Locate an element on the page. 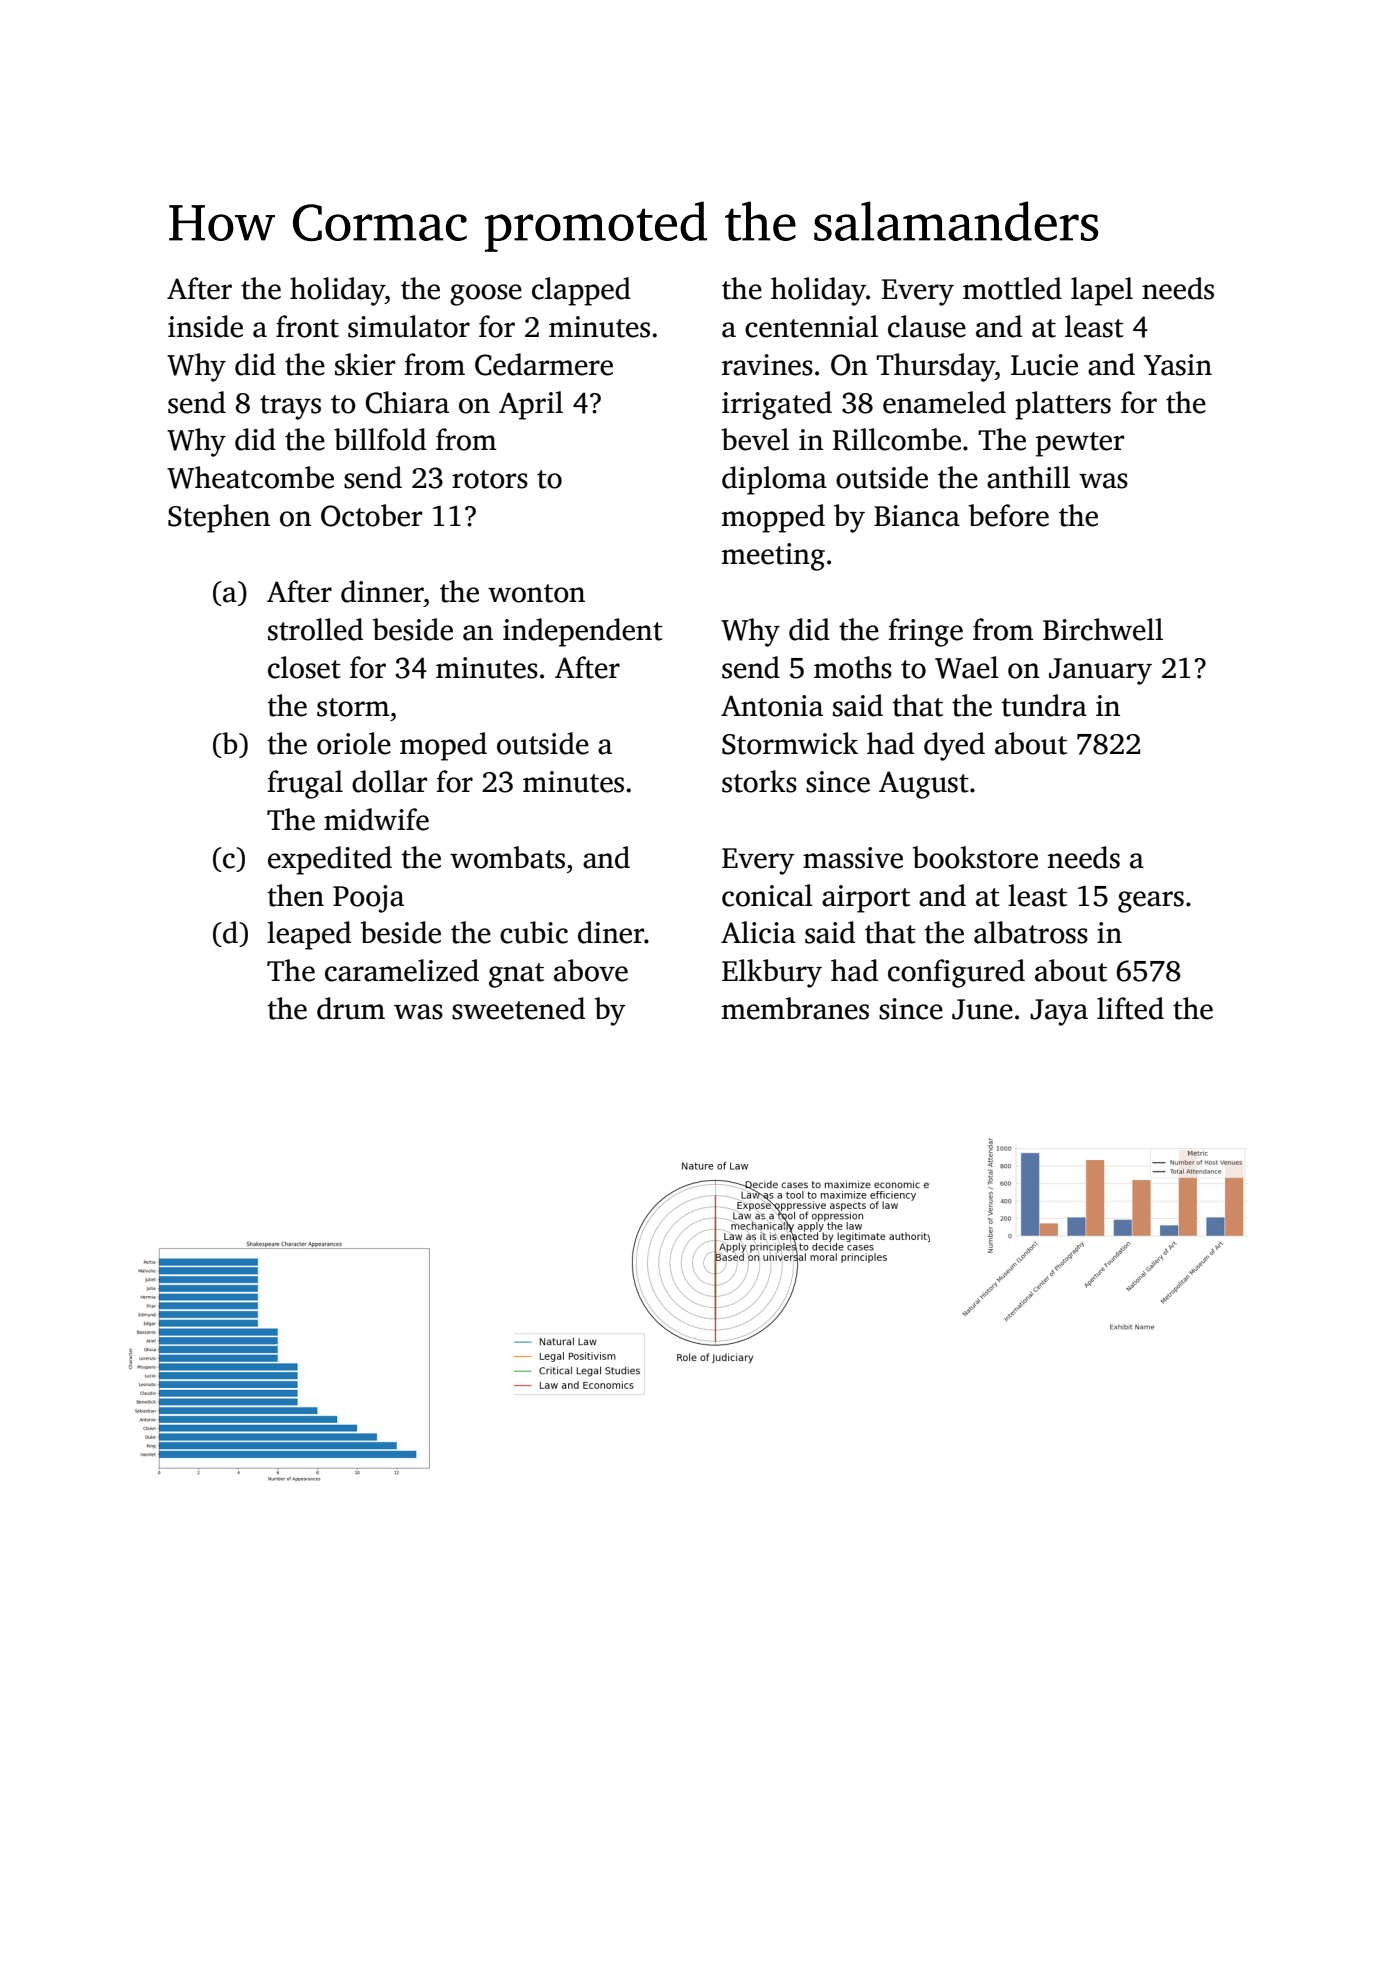 The image size is (1386, 1969). sweetened is located at coordinates (518, 1008).
